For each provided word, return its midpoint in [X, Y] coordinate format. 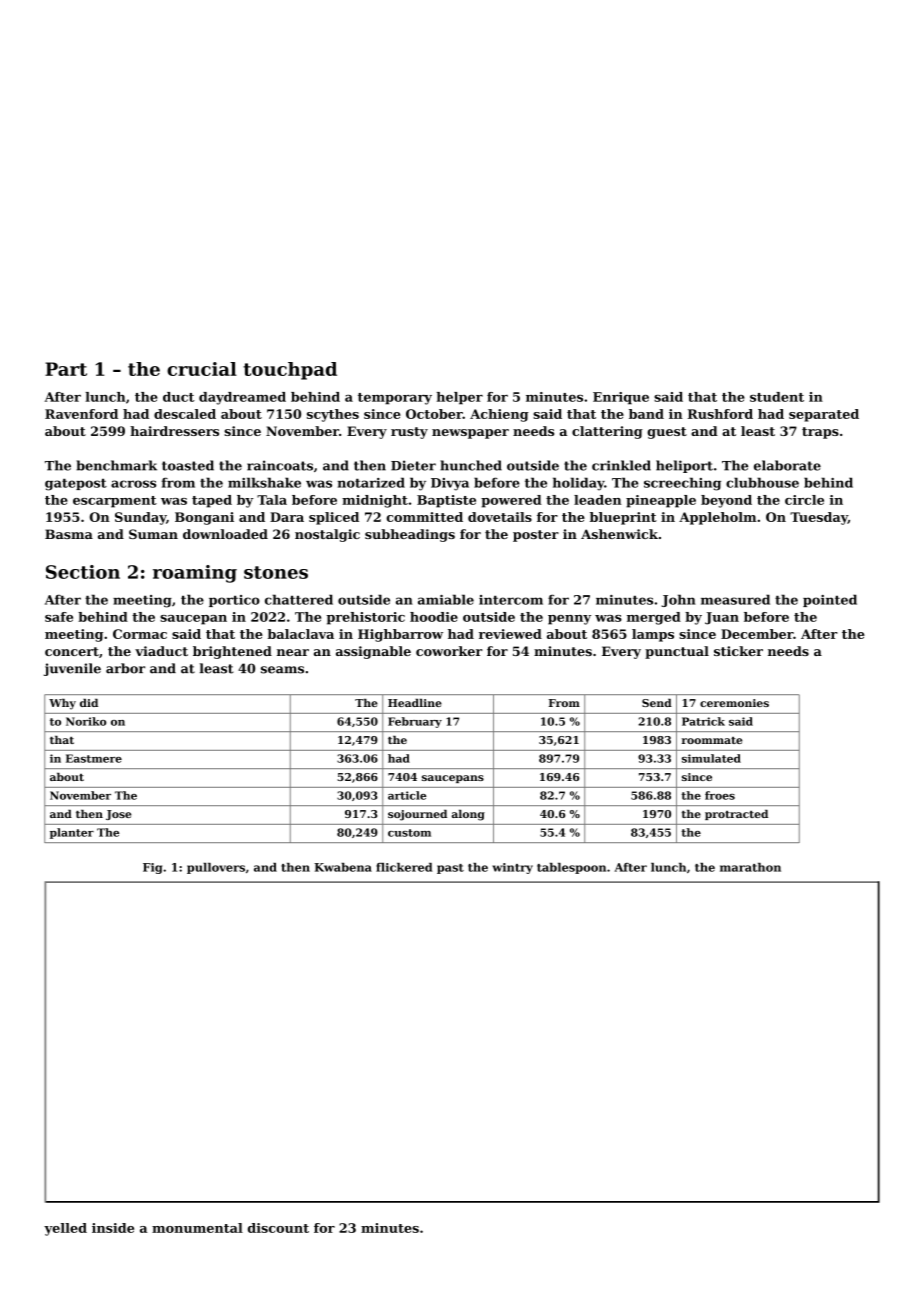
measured [735, 599]
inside [113, 1228]
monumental [197, 1228]
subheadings [410, 535]
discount [278, 1228]
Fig [152, 868]
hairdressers [174, 431]
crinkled [621, 465]
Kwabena [343, 867]
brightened [232, 652]
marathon [750, 867]
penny [569, 620]
